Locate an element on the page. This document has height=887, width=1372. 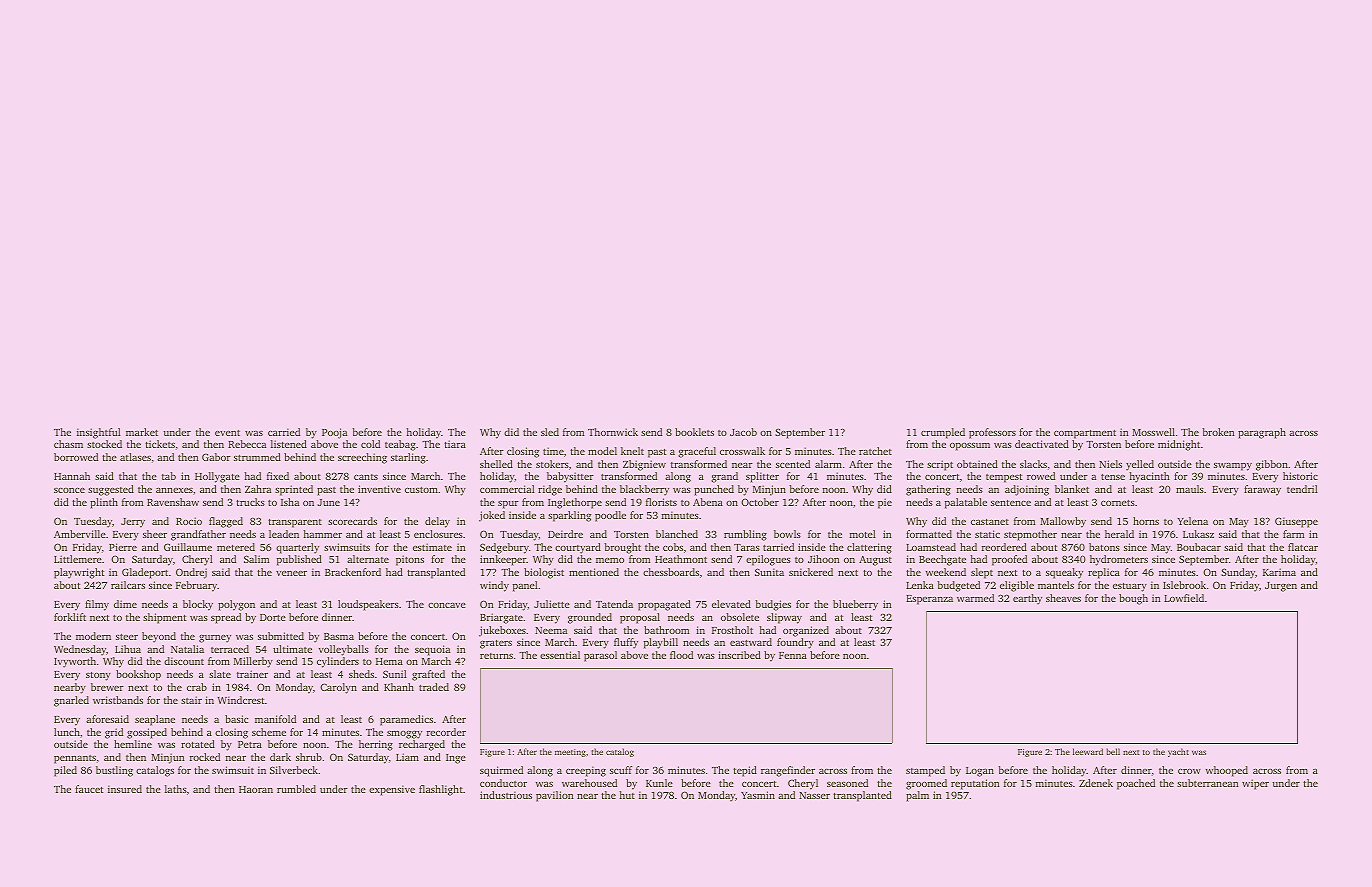
rumbled is located at coordinates (296, 789).
